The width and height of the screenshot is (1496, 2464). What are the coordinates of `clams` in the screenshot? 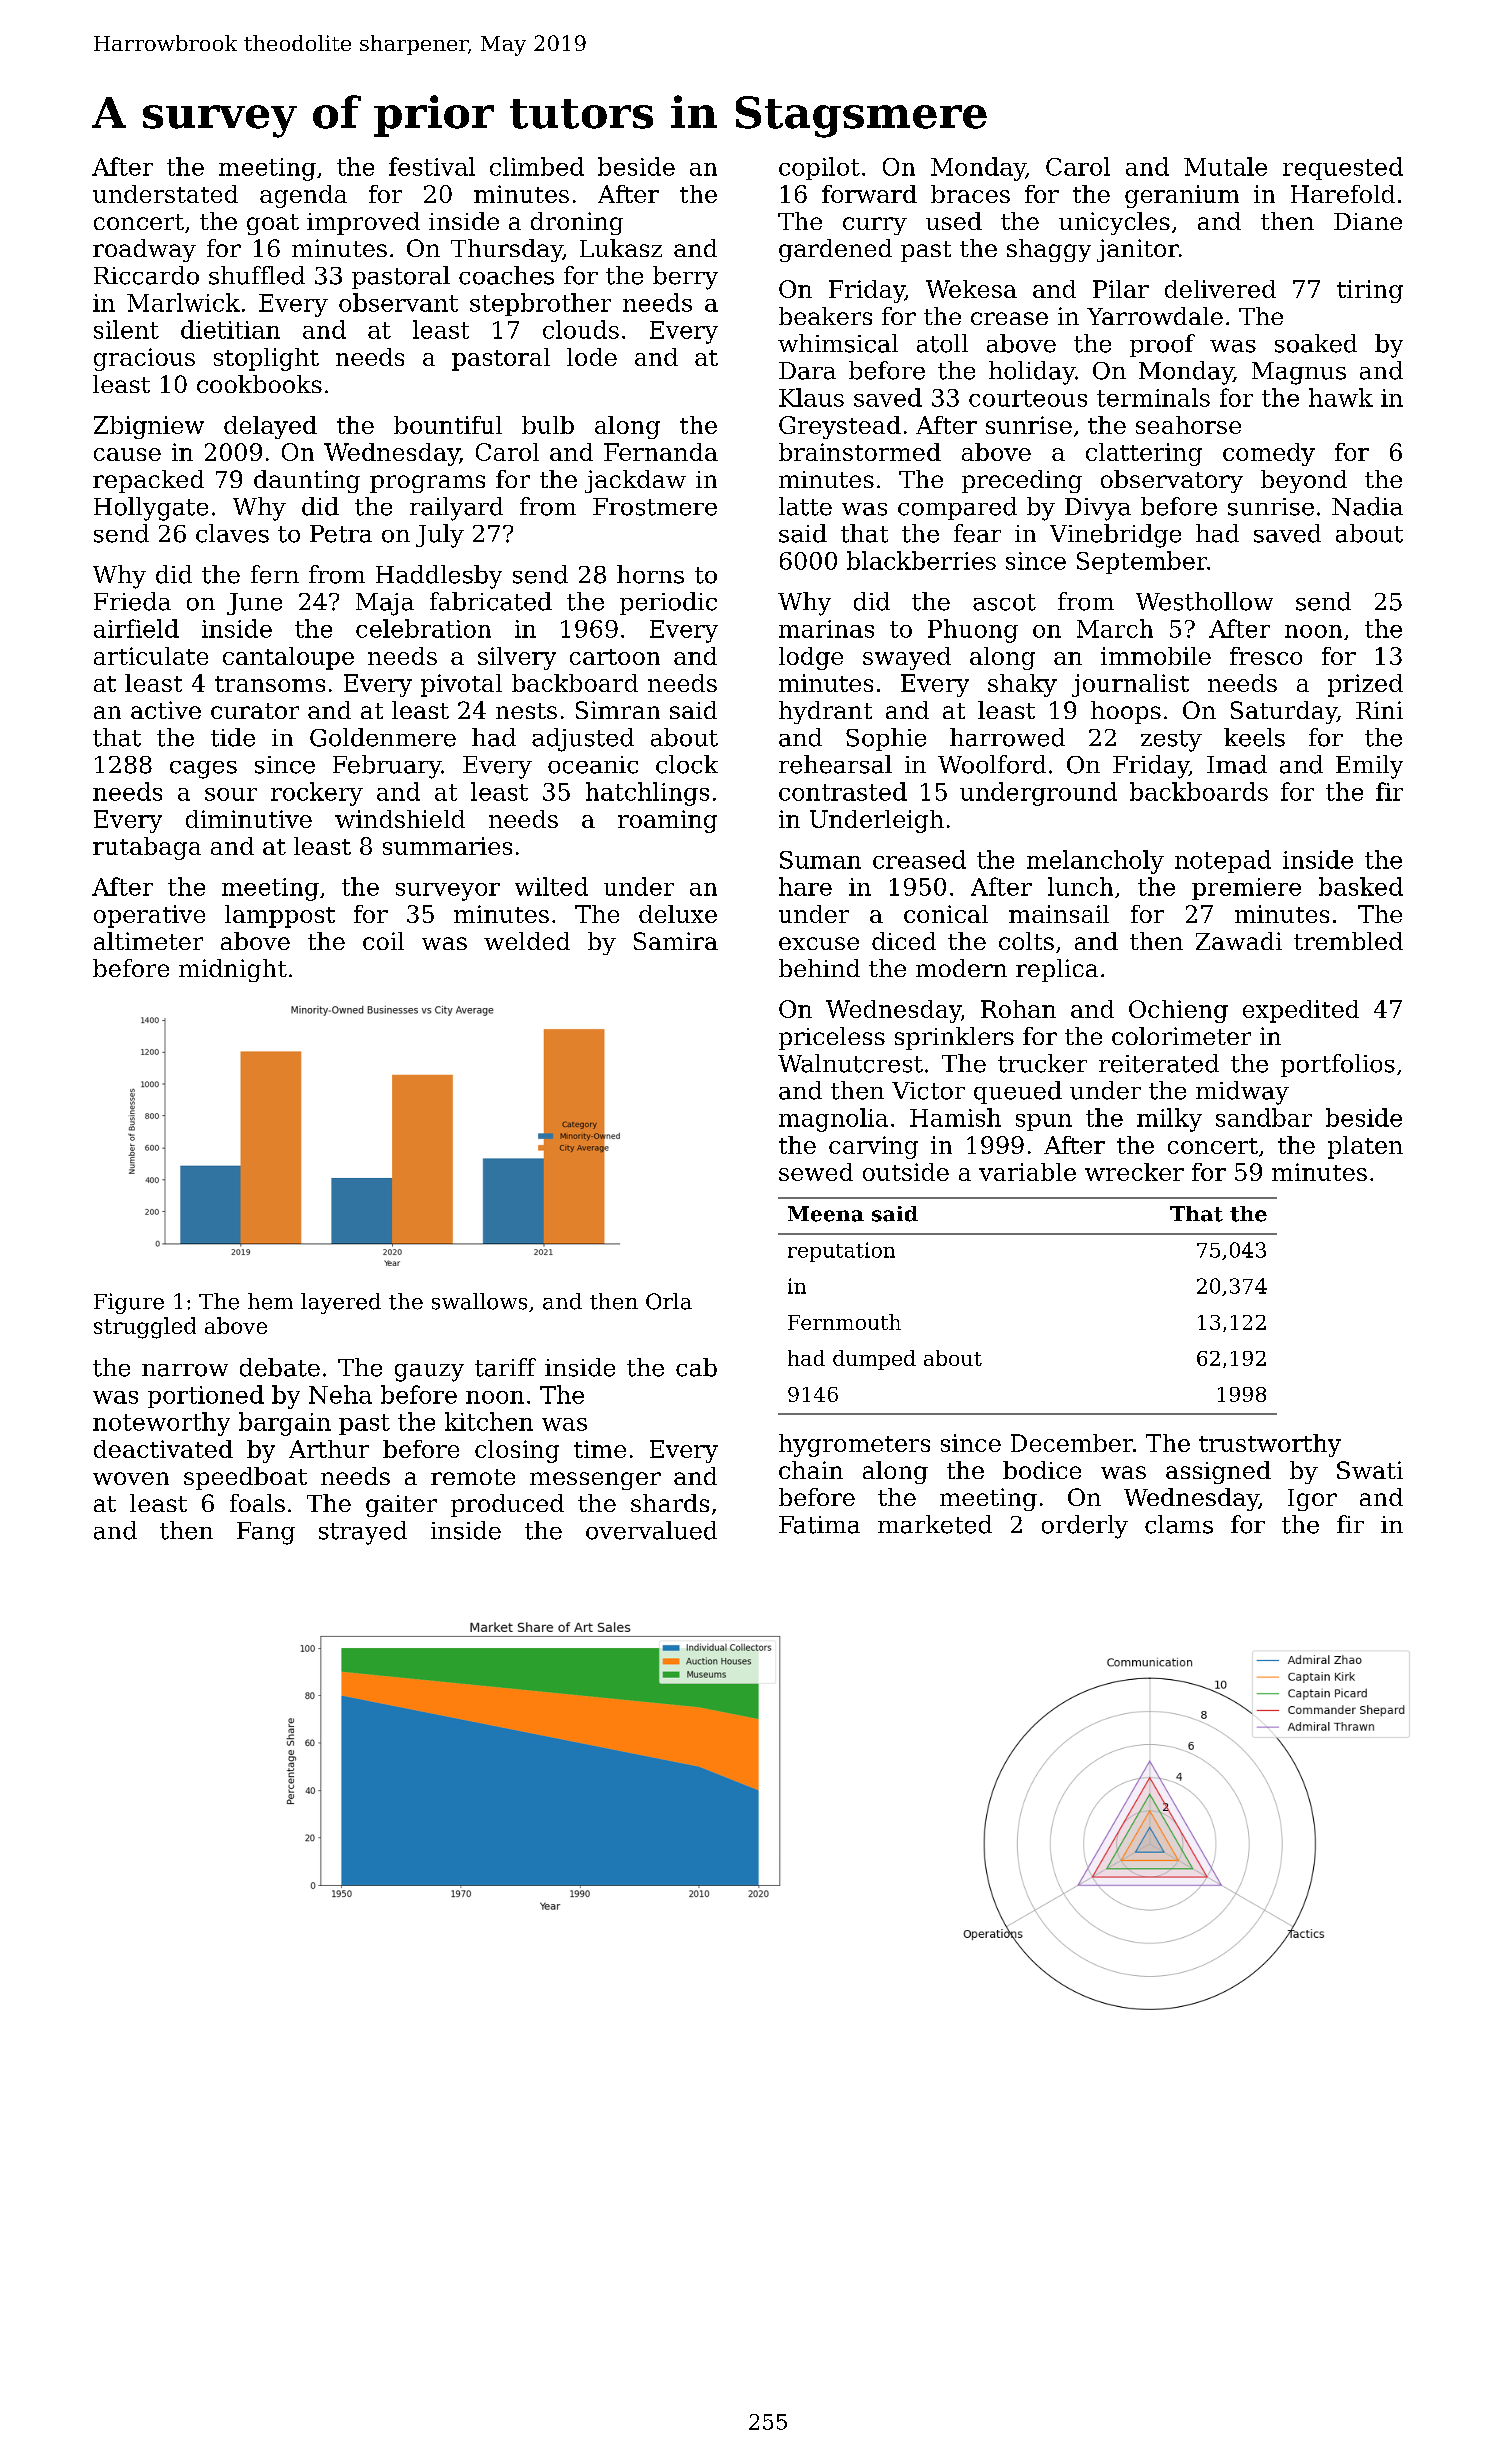 It's located at (1179, 1524).
